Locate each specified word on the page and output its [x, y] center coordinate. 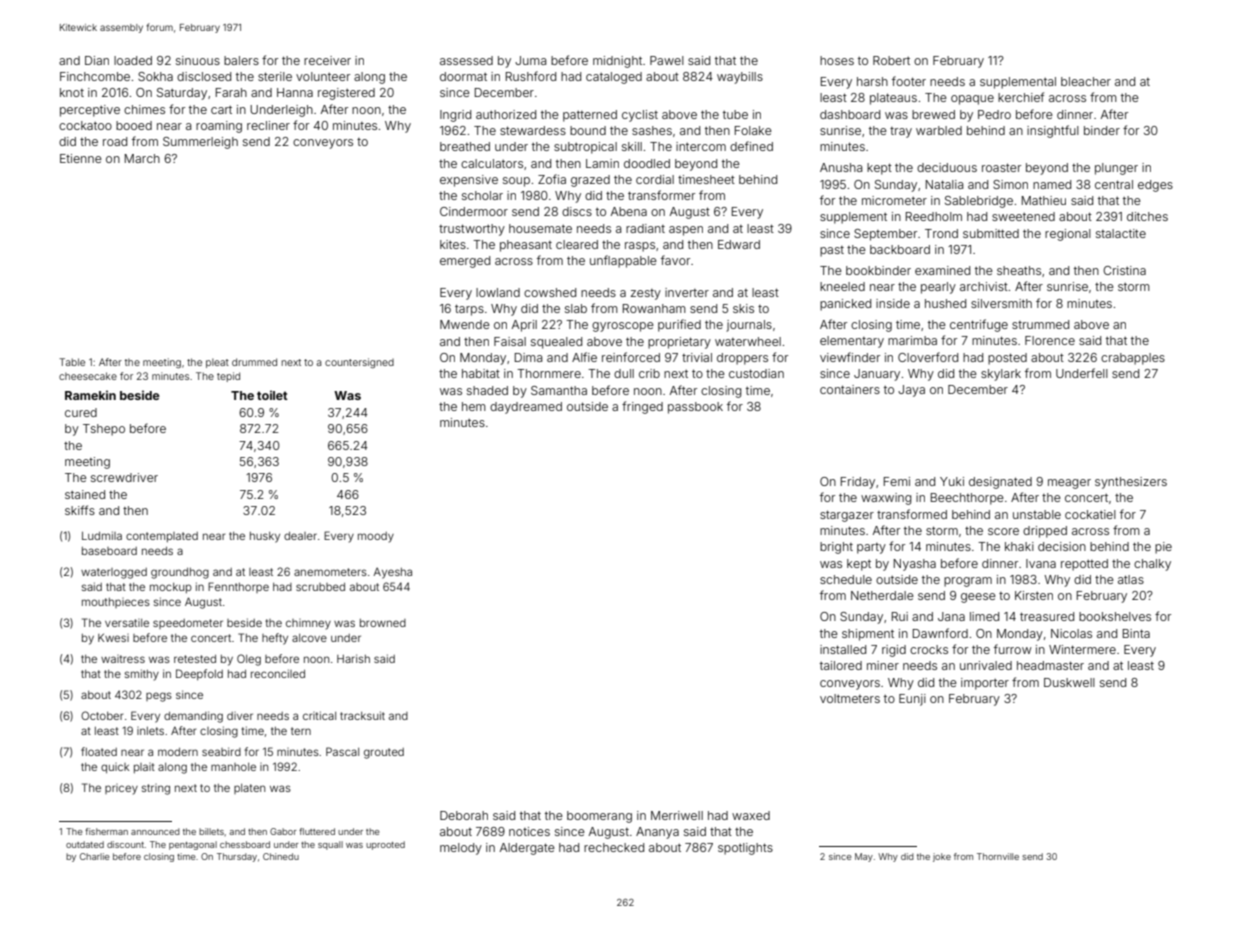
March [142, 158]
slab [576, 308]
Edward [739, 244]
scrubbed [320, 587]
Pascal [342, 751]
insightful [1053, 131]
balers [241, 60]
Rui [900, 616]
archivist [984, 286]
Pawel [667, 60]
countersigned [359, 363]
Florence [1050, 340]
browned [383, 623]
